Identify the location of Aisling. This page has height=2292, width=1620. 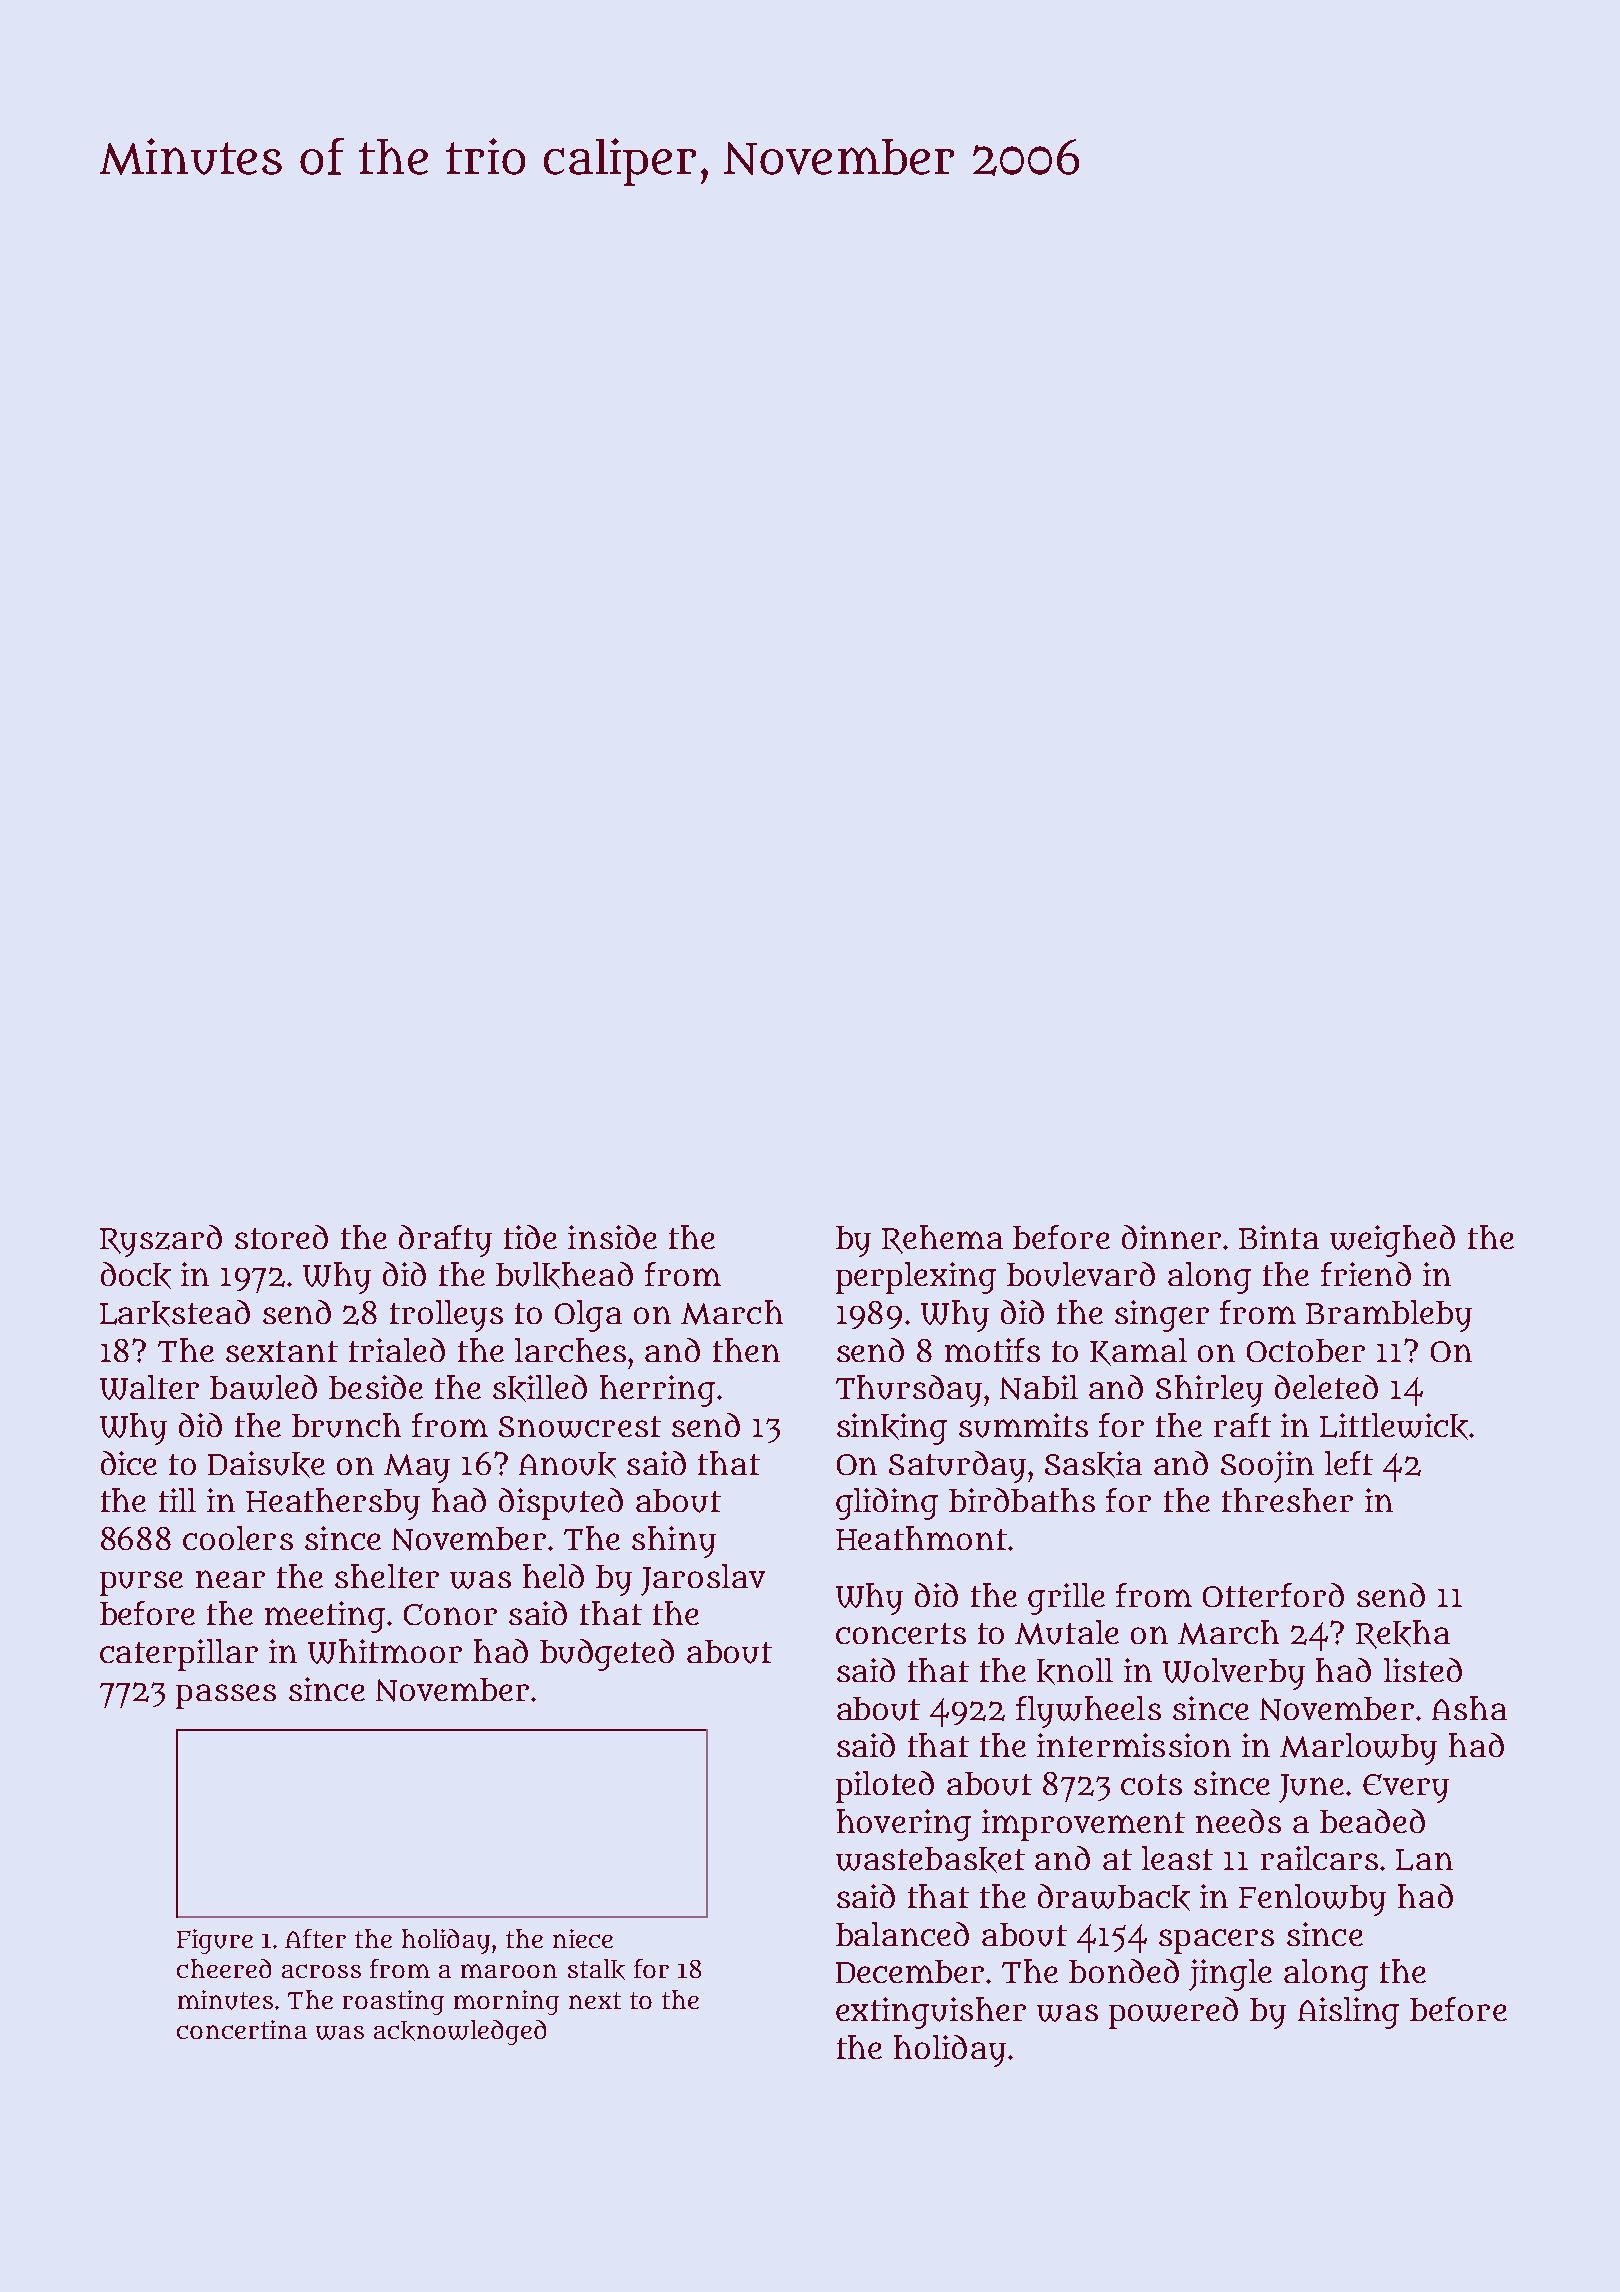
(1348, 2013).
